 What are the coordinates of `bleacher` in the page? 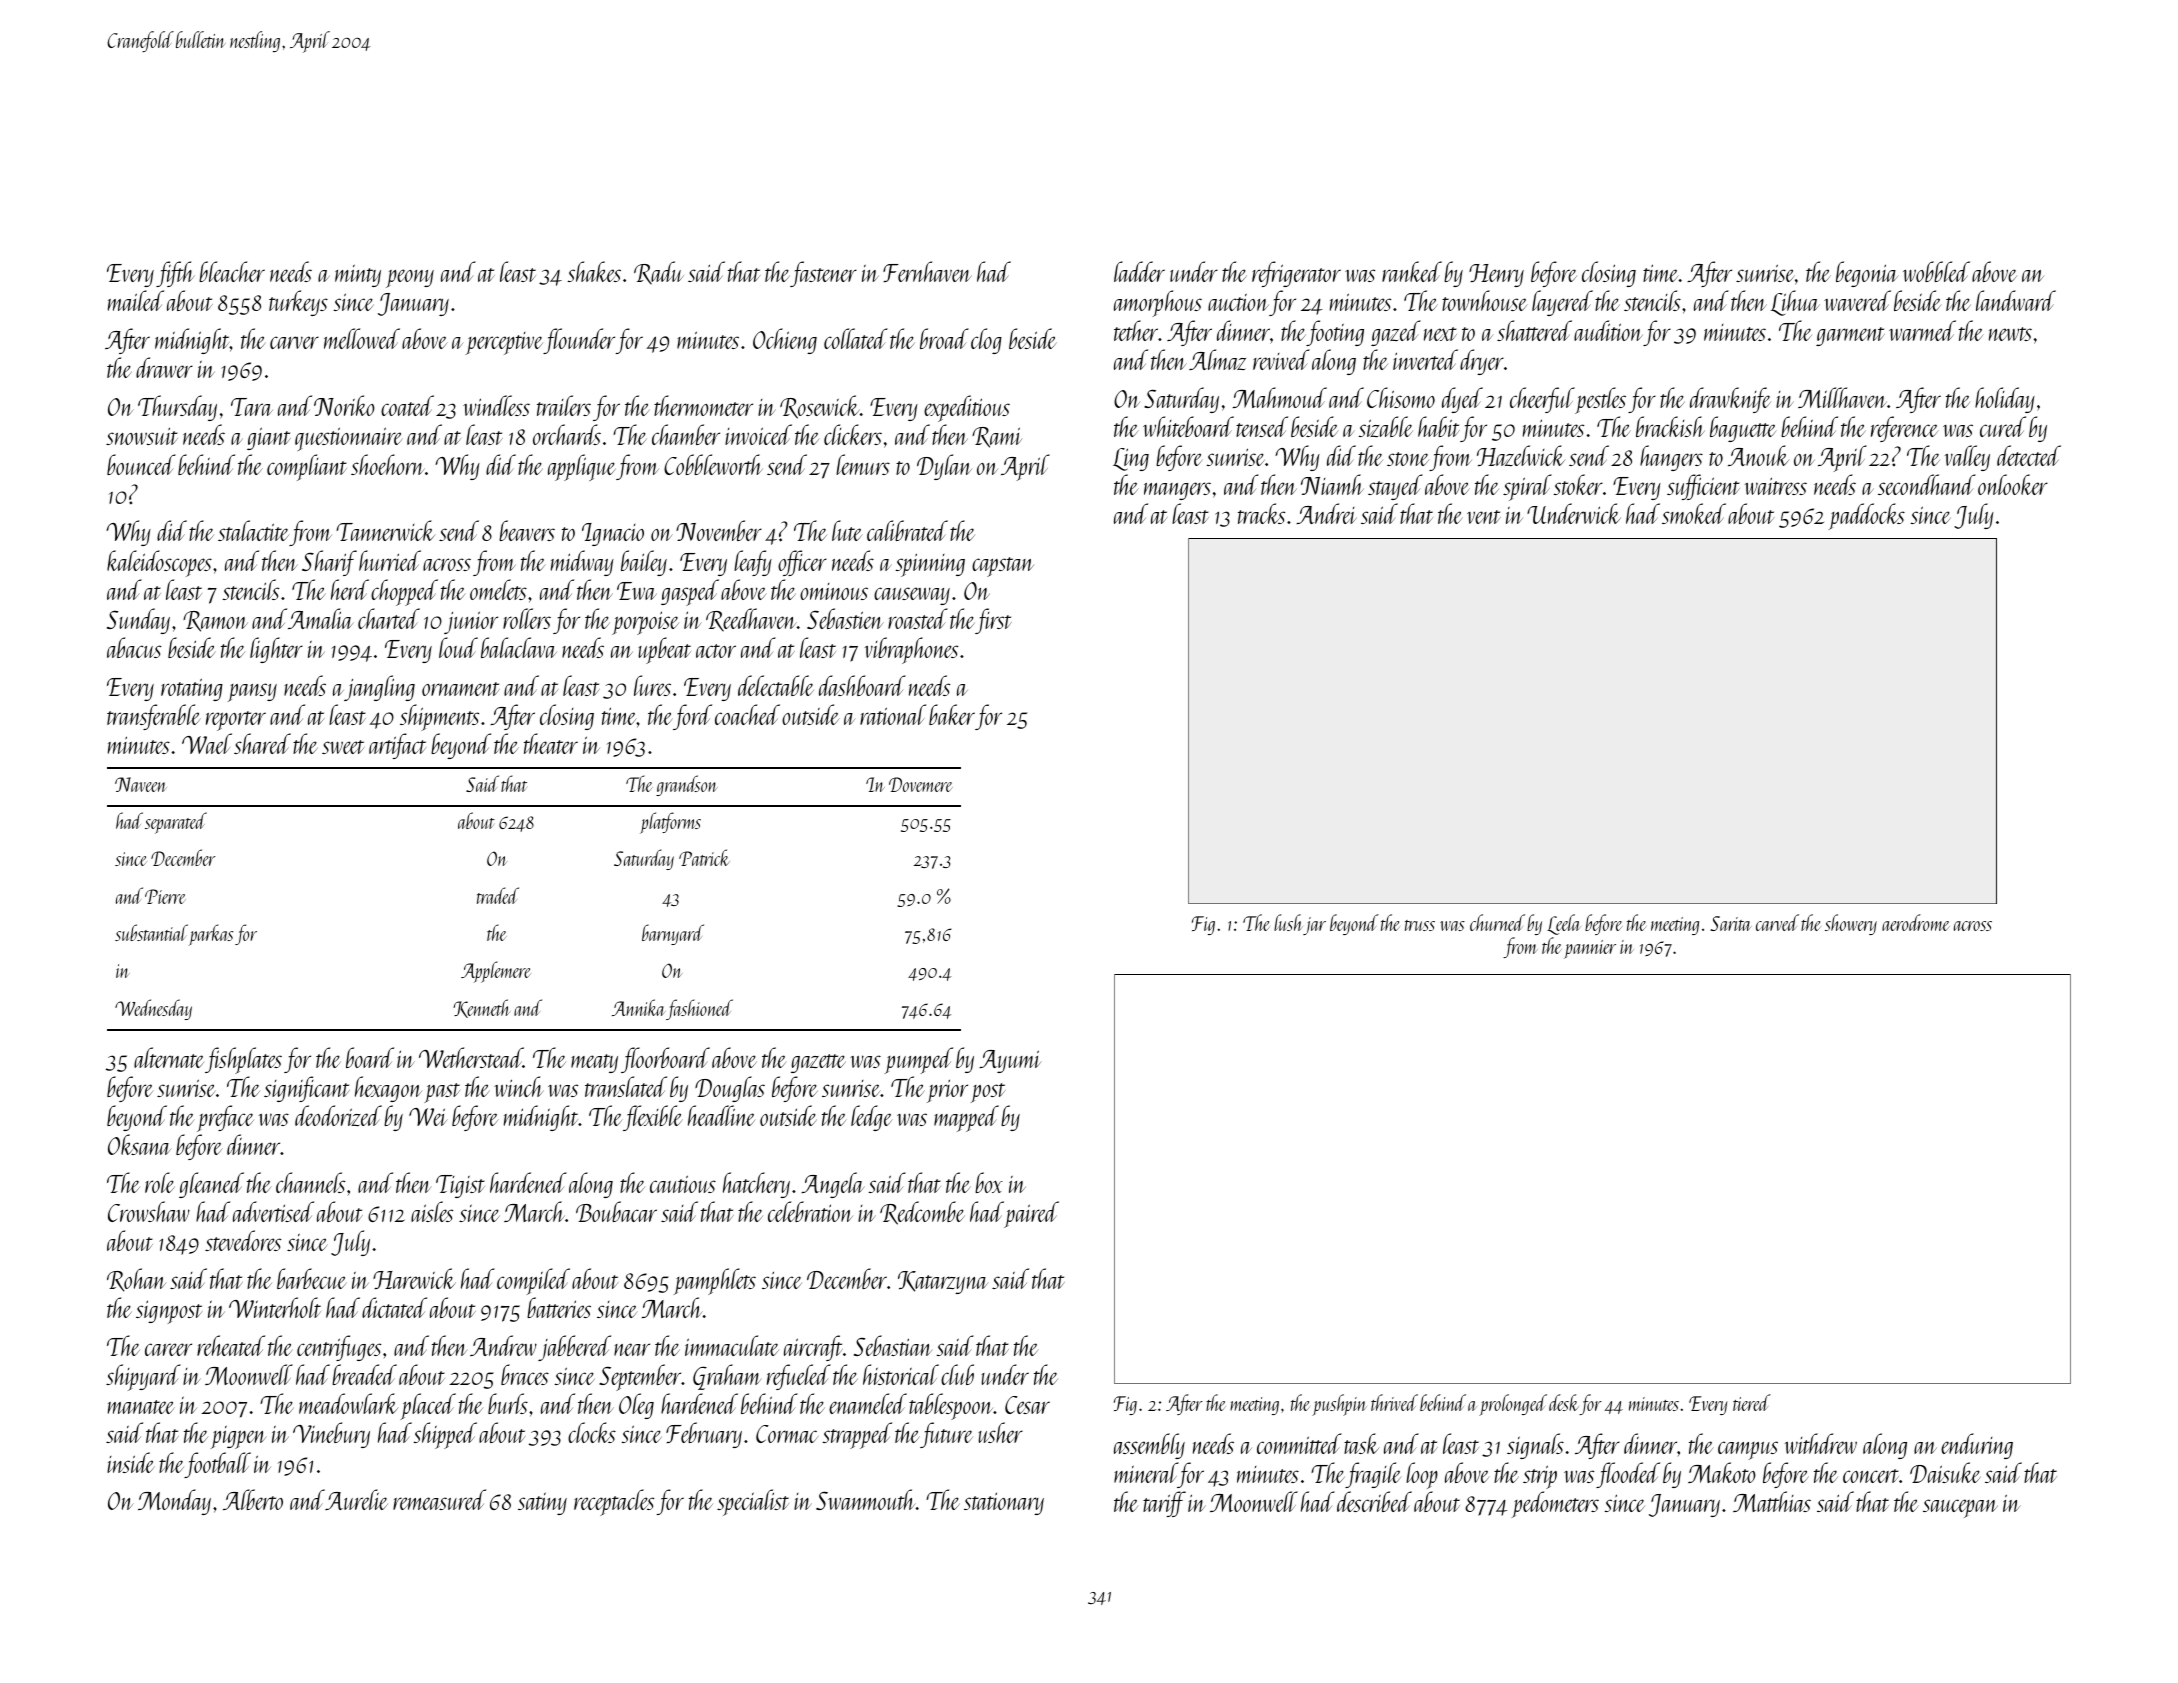 It's located at (232, 271).
